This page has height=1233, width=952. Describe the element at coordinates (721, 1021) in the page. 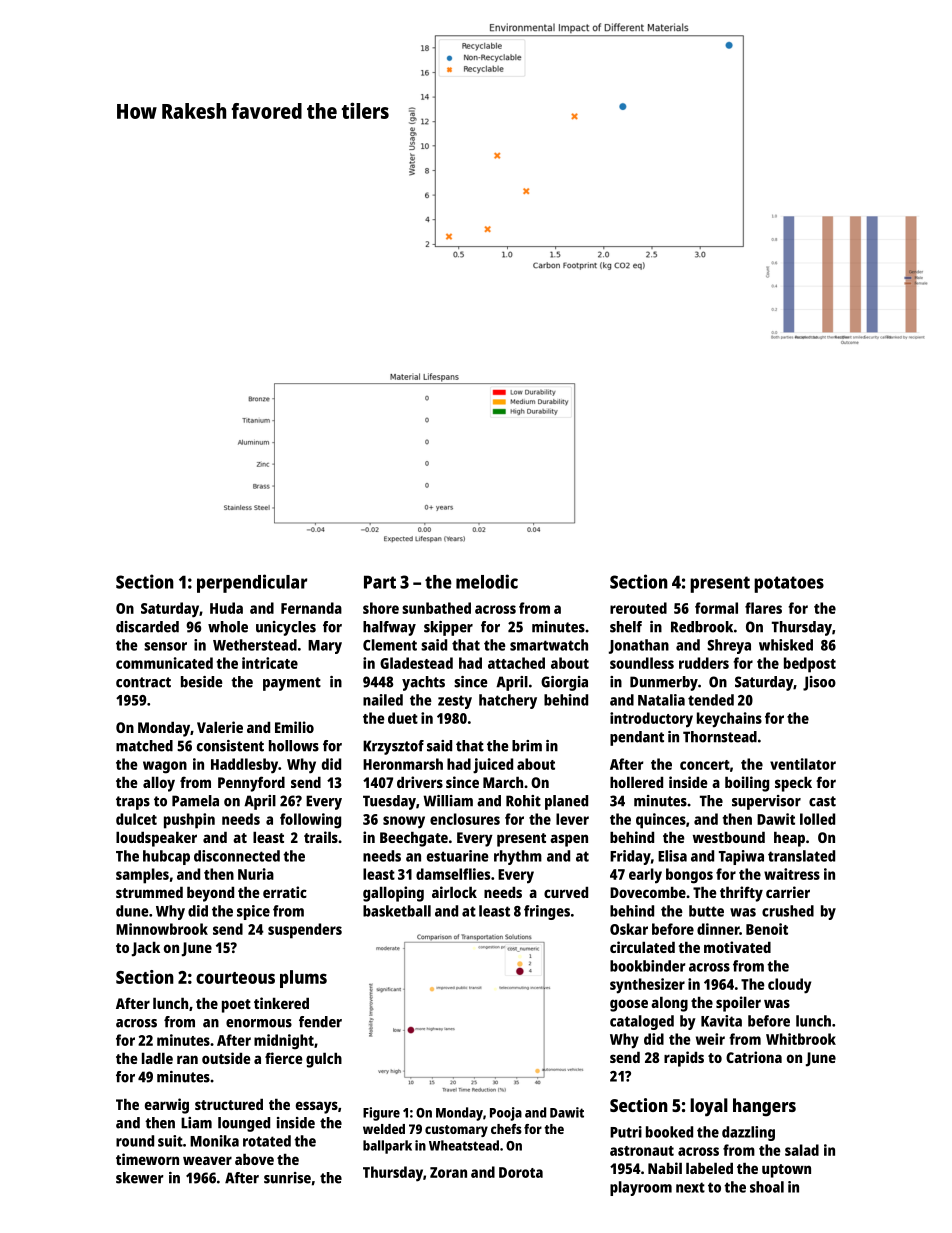

I see `Kavita` at that location.
